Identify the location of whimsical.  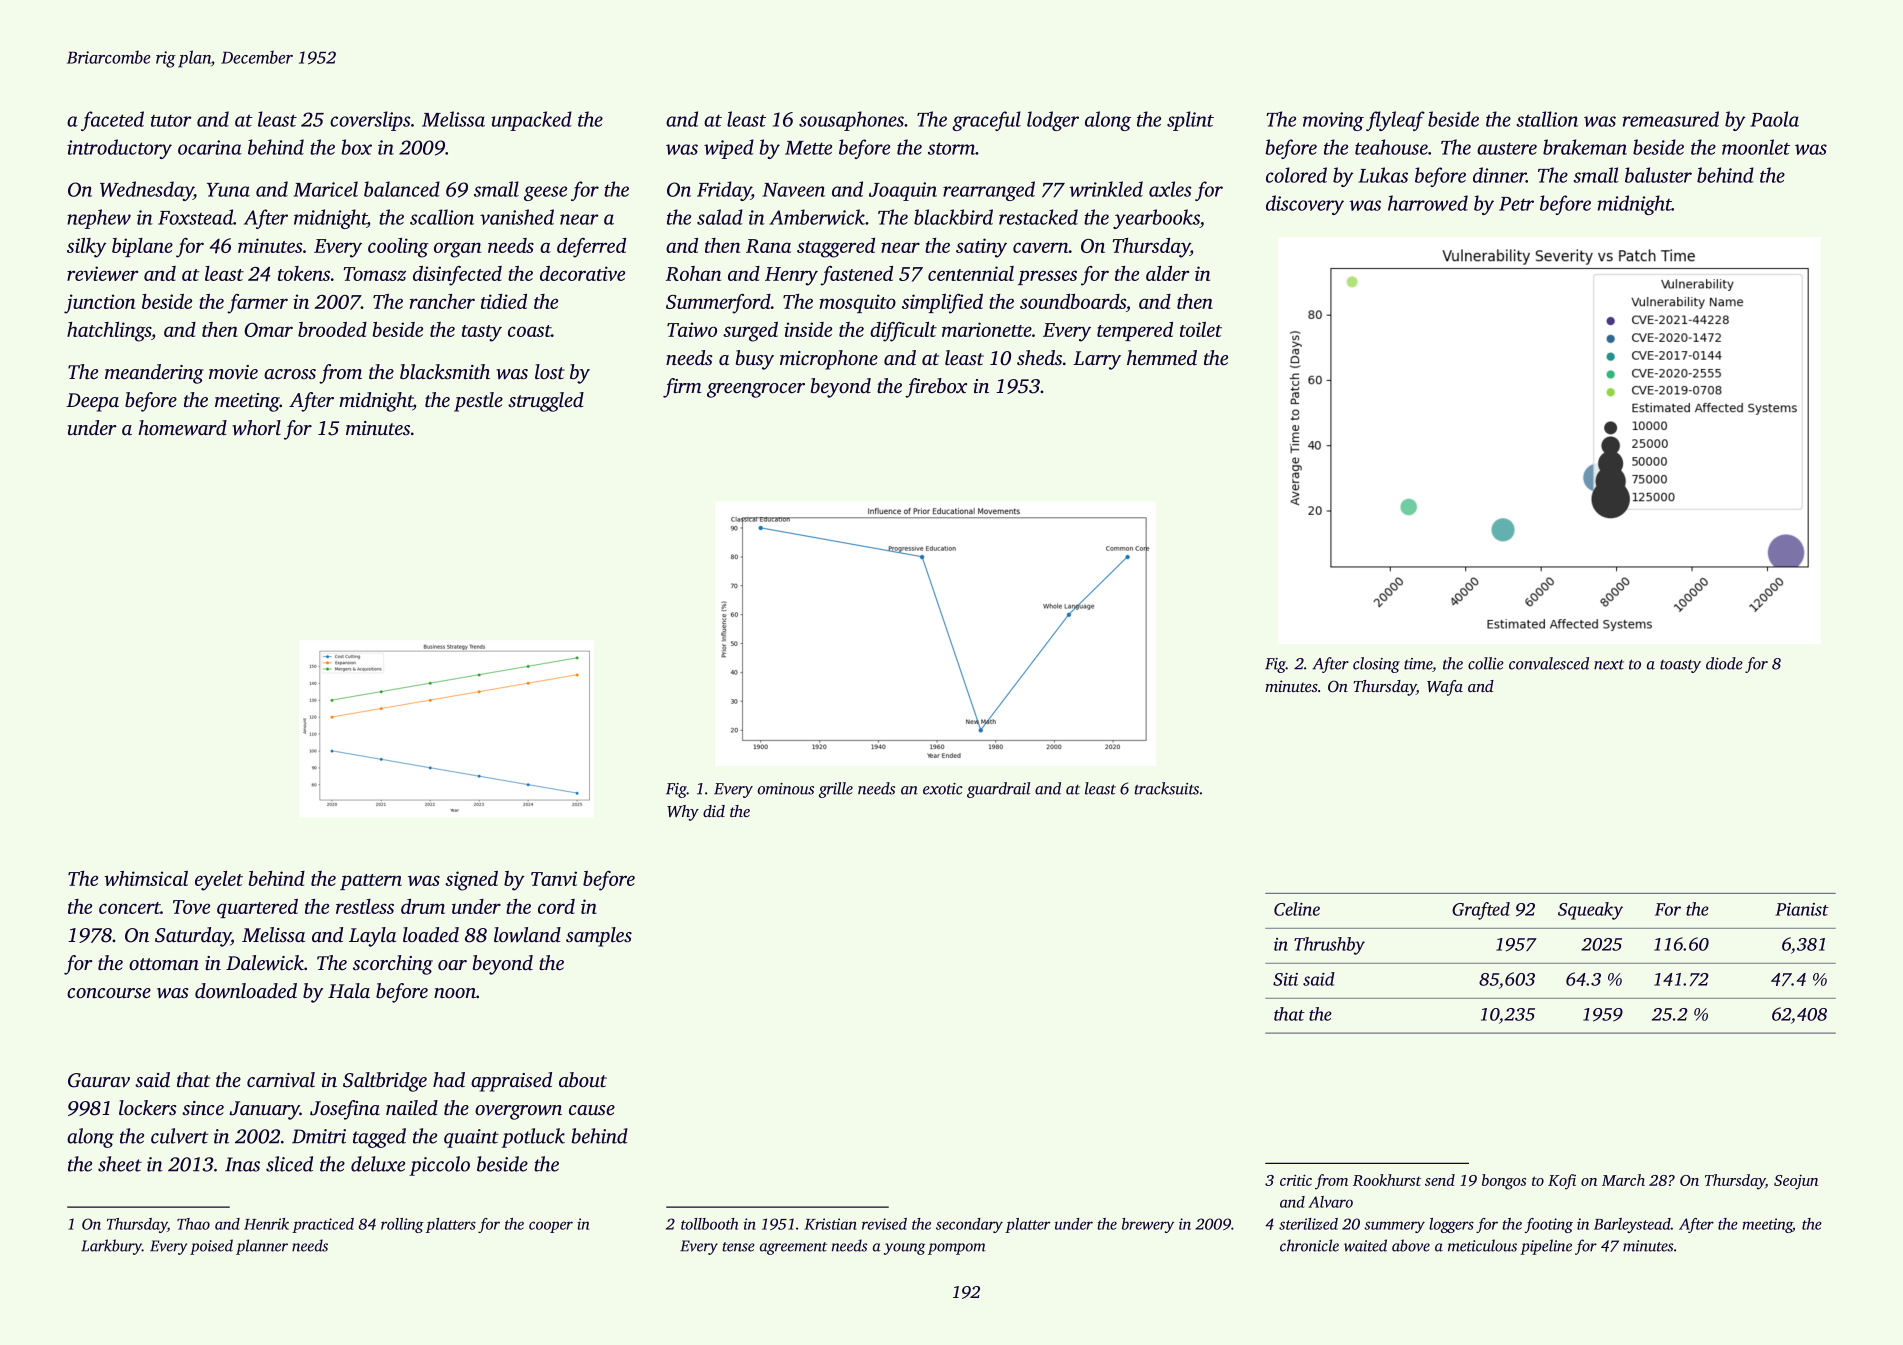
(146, 878).
